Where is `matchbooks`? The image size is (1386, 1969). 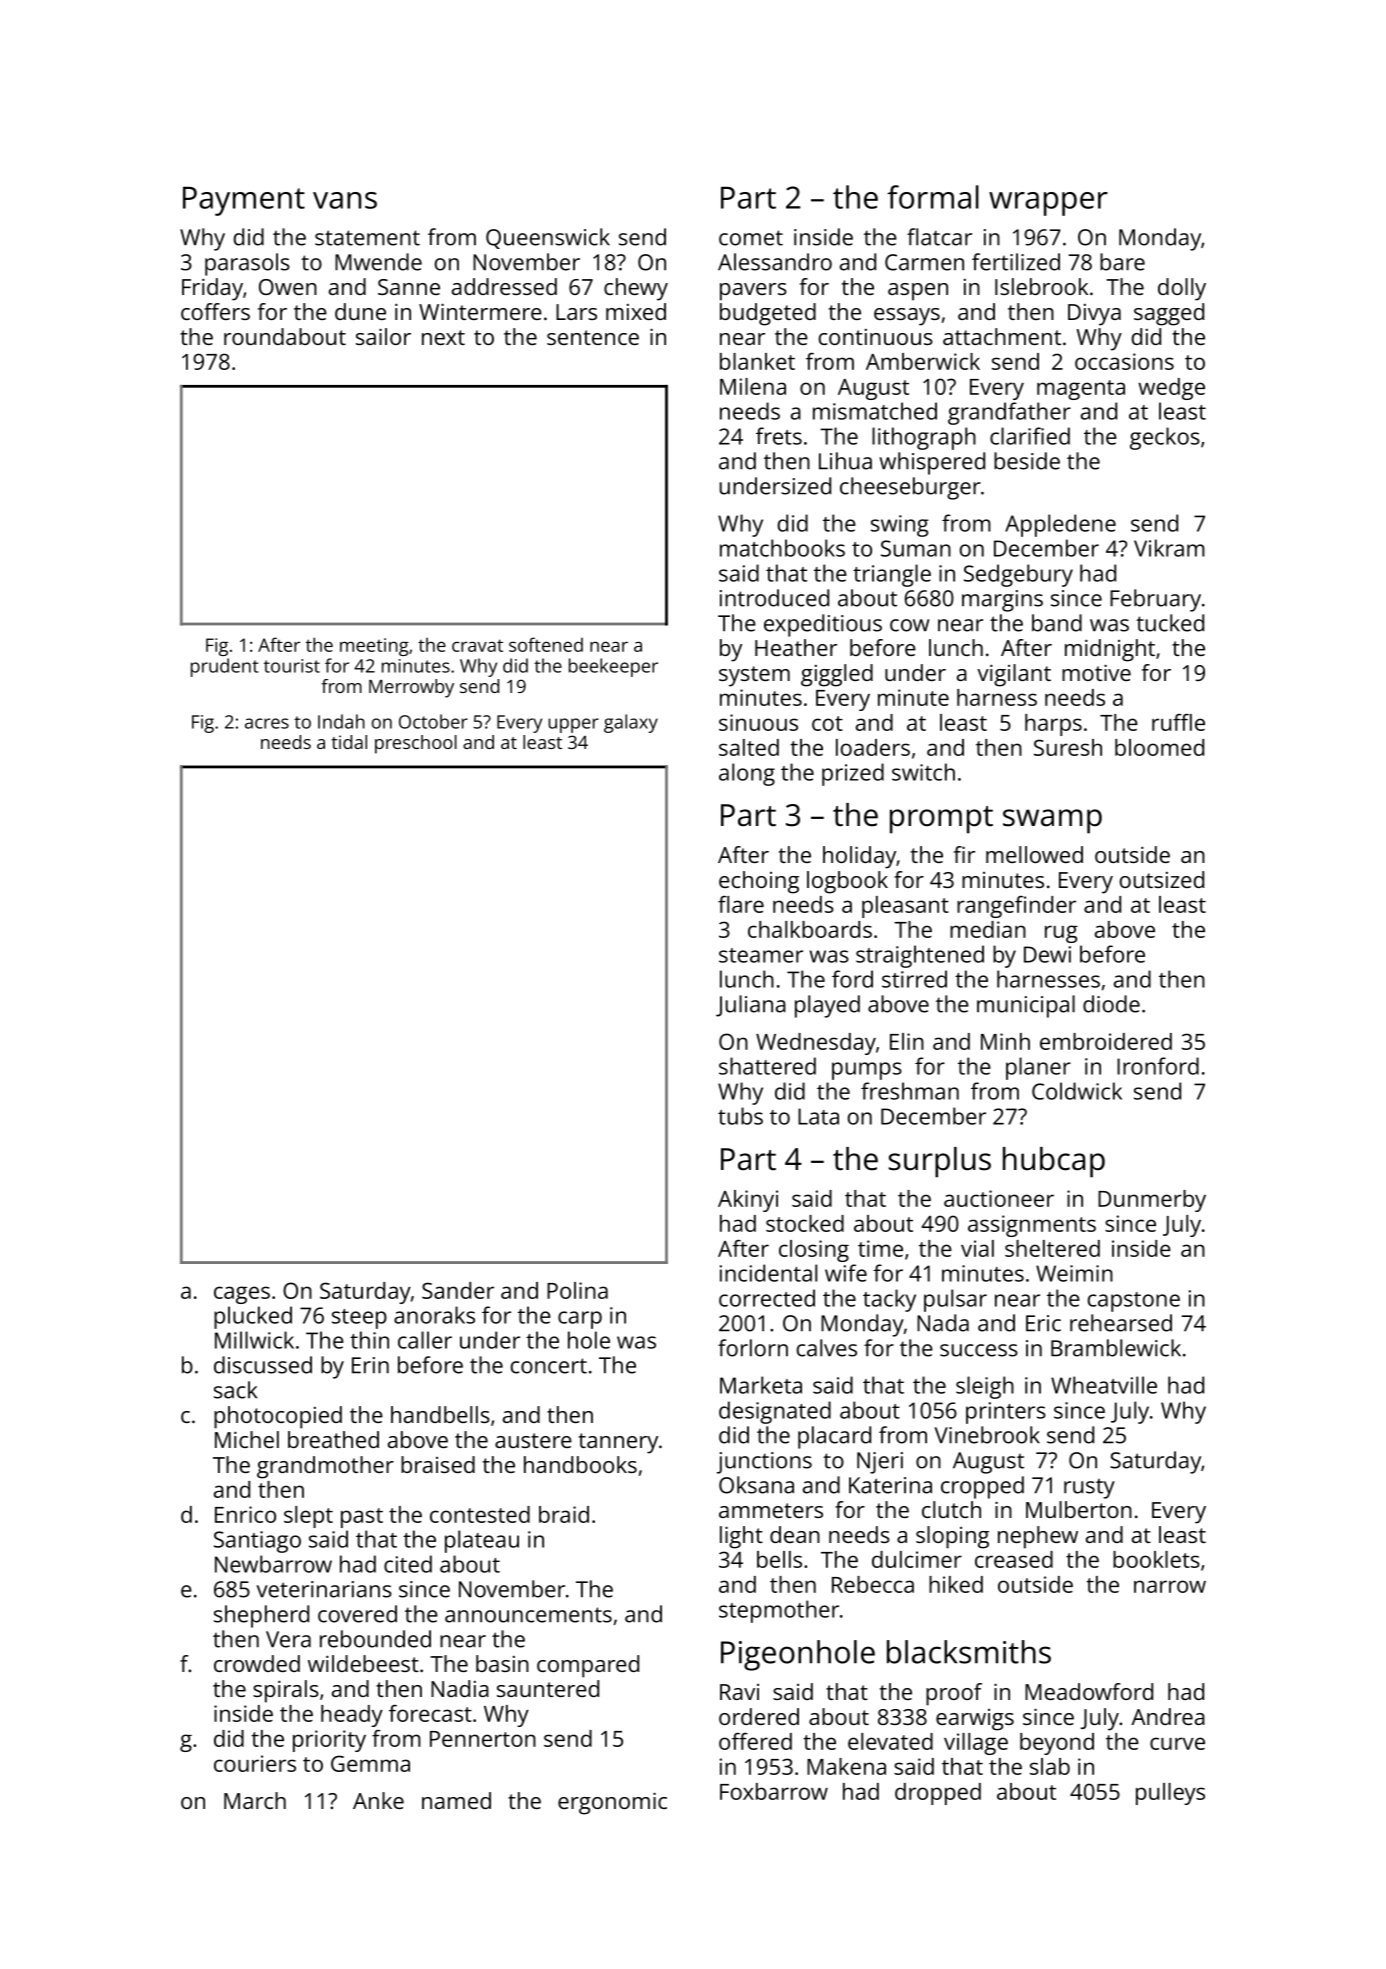 matchbooks is located at coordinates (782, 548).
